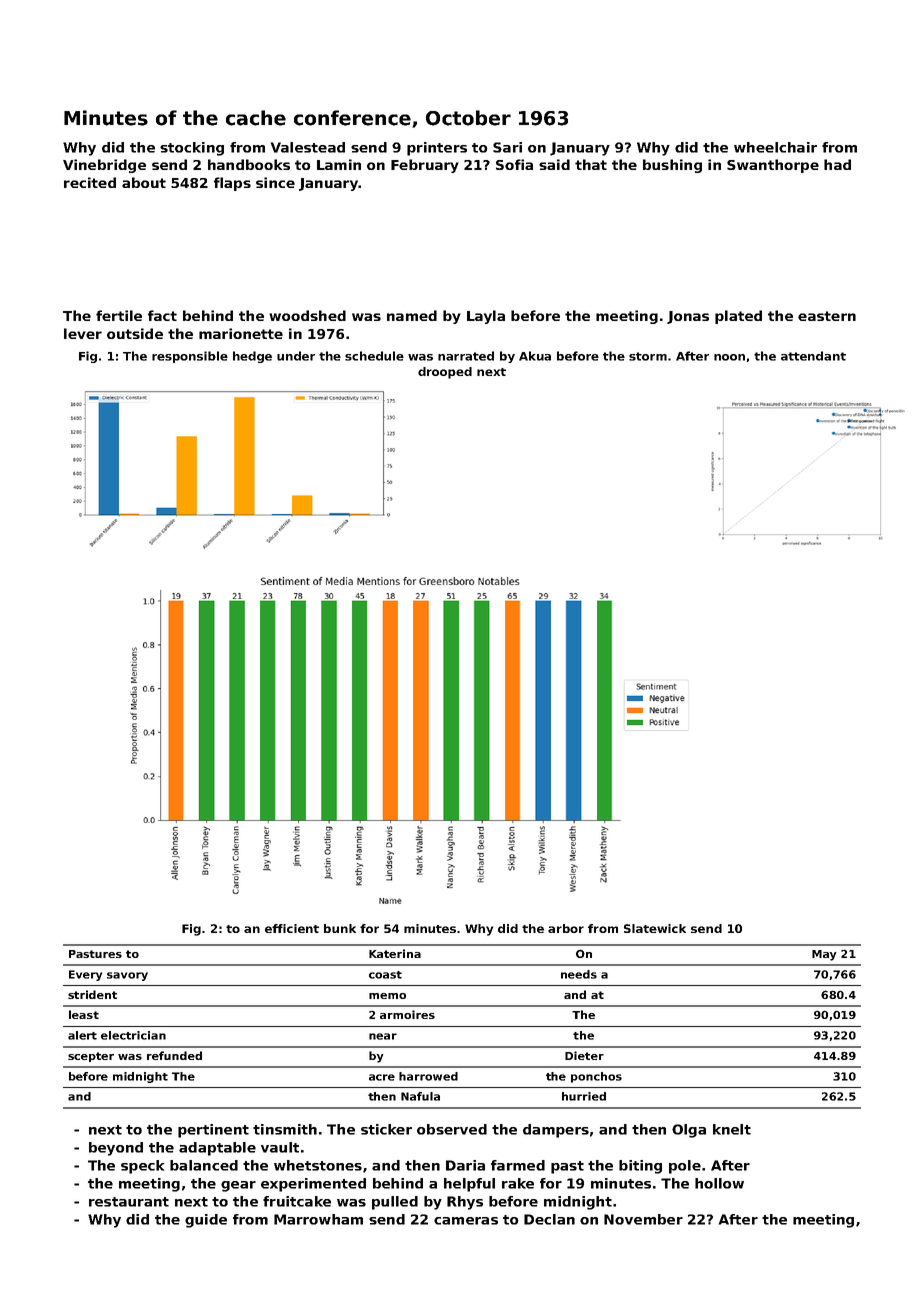 This screenshot has width=924, height=1308. What do you see at coordinates (437, 149) in the screenshot?
I see `printers` at bounding box center [437, 149].
